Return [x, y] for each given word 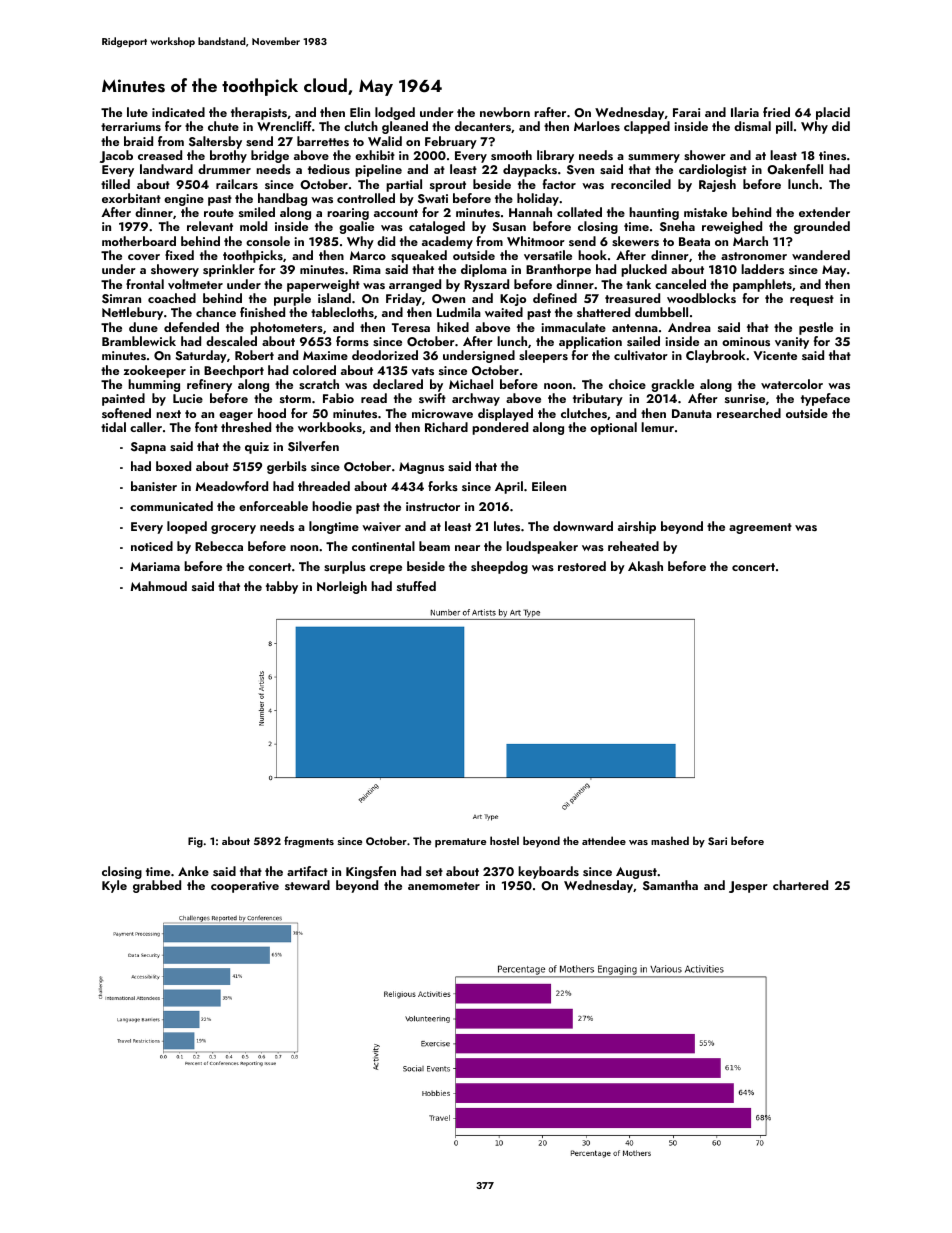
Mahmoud [158, 586]
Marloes [597, 126]
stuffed [416, 586]
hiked [453, 327]
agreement [760, 528]
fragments [309, 842]
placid [833, 113]
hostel [504, 840]
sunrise [745, 398]
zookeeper [155, 371]
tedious [329, 169]
